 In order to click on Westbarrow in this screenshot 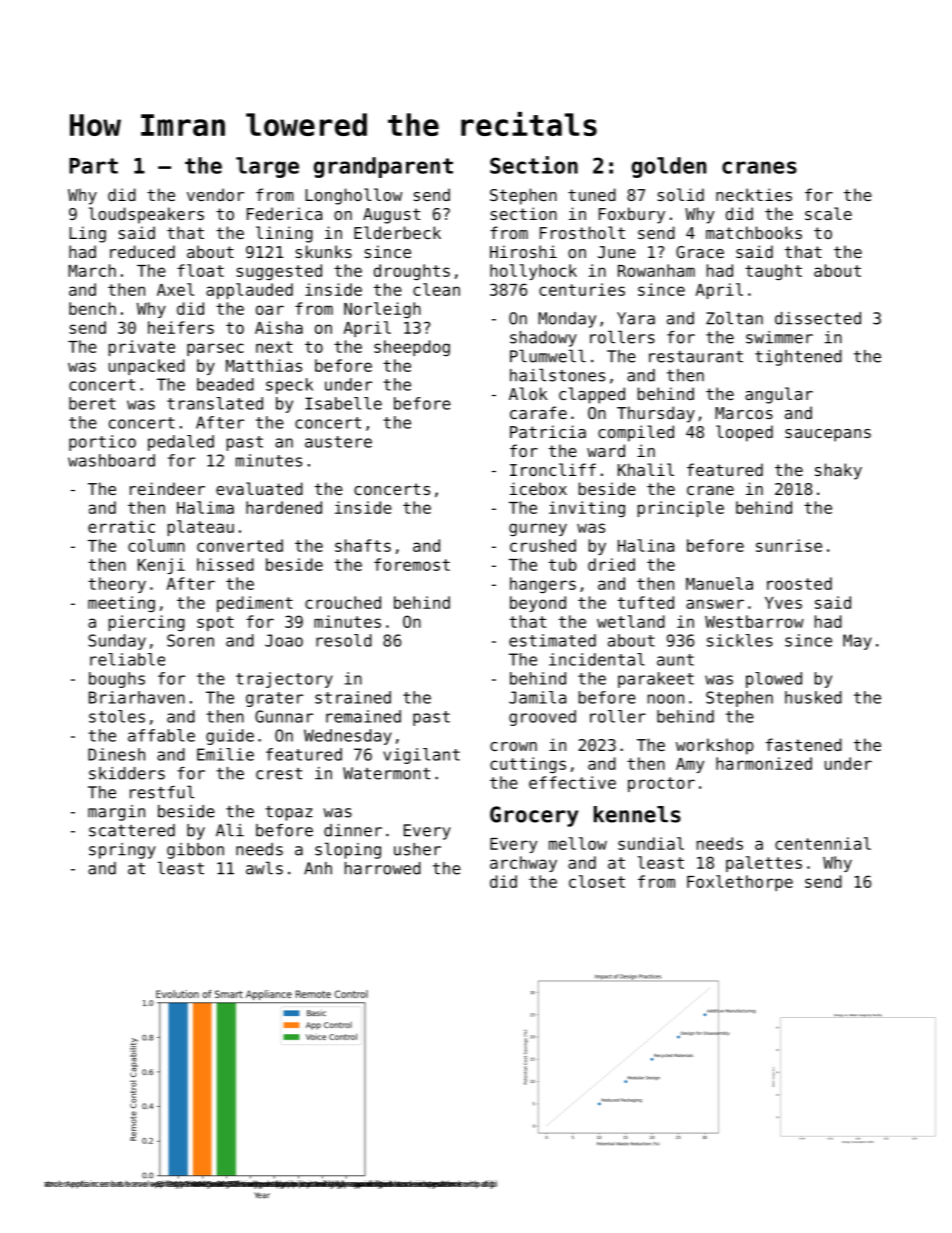, I will do `click(754, 621)`.
